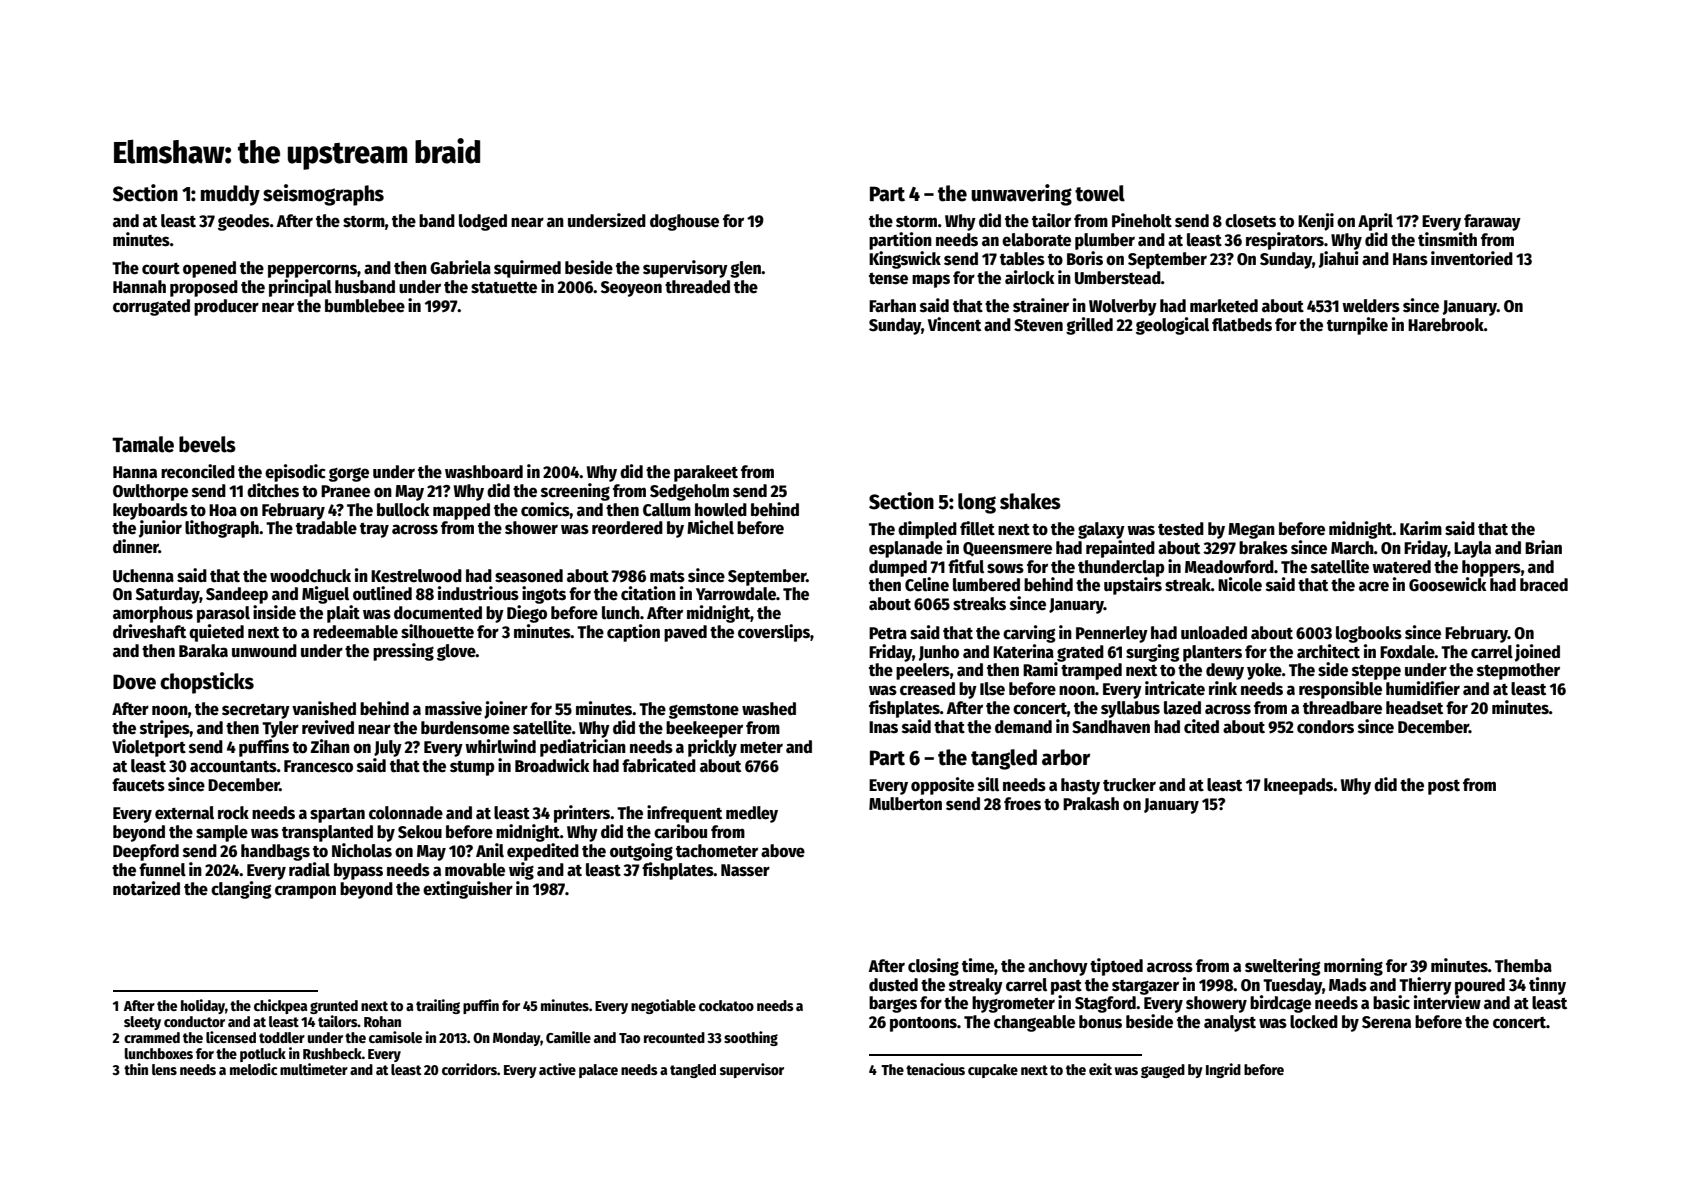 The image size is (1684, 1191). What do you see at coordinates (704, 711) in the screenshot?
I see `gemstone` at bounding box center [704, 711].
